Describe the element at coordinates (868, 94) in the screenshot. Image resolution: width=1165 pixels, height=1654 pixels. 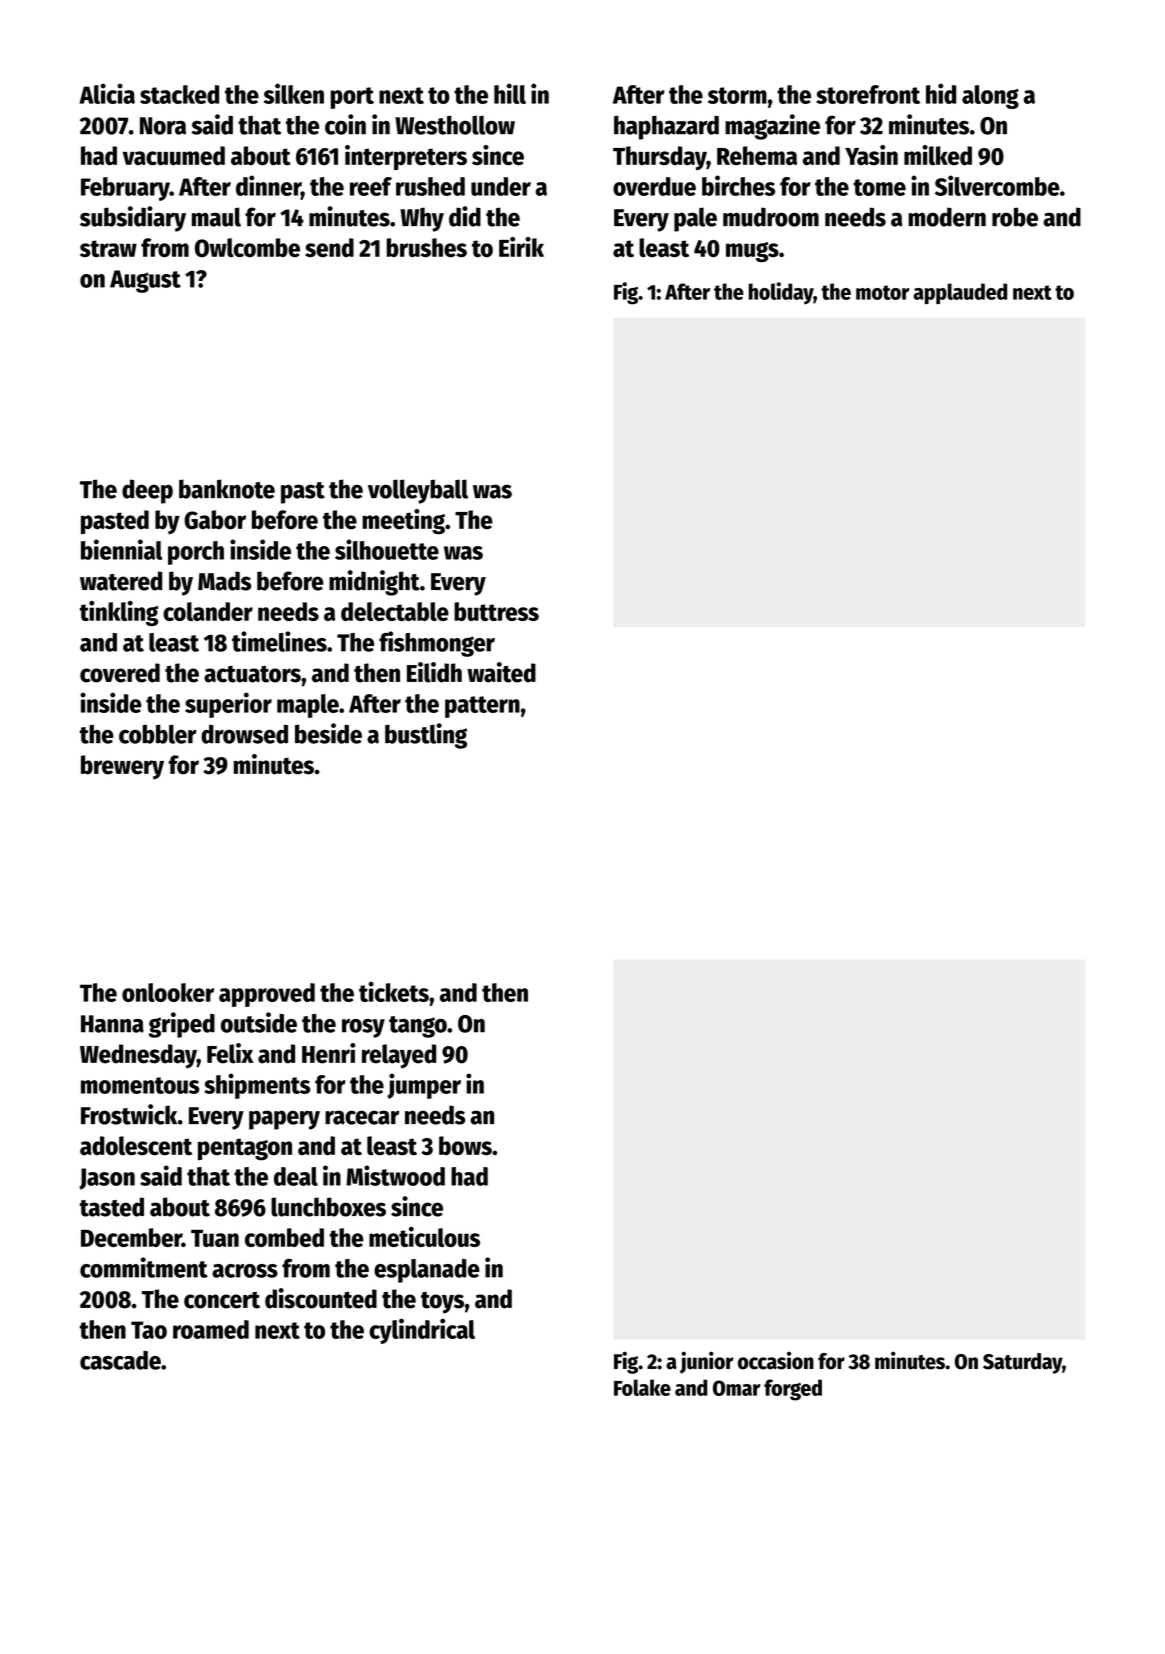
I see `storefront` at that location.
